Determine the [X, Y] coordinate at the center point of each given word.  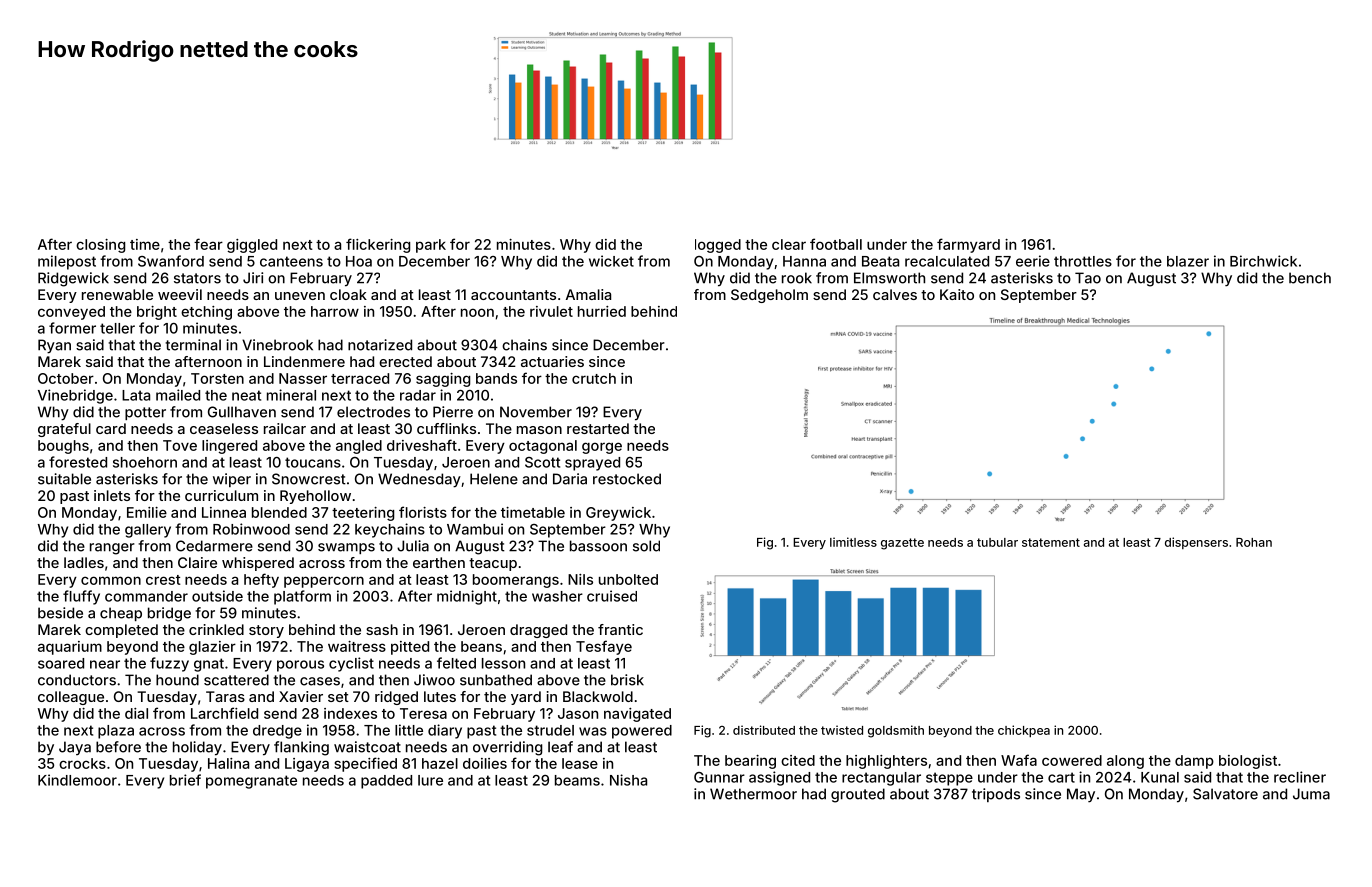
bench [1310, 278]
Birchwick [1263, 261]
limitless [853, 542]
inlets [112, 495]
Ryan [54, 346]
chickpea [1024, 731]
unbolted [628, 579]
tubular [997, 542]
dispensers [1196, 543]
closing [100, 246]
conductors [77, 680]
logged [718, 246]
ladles [84, 562]
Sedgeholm [769, 296]
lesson [503, 663]
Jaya [75, 748]
